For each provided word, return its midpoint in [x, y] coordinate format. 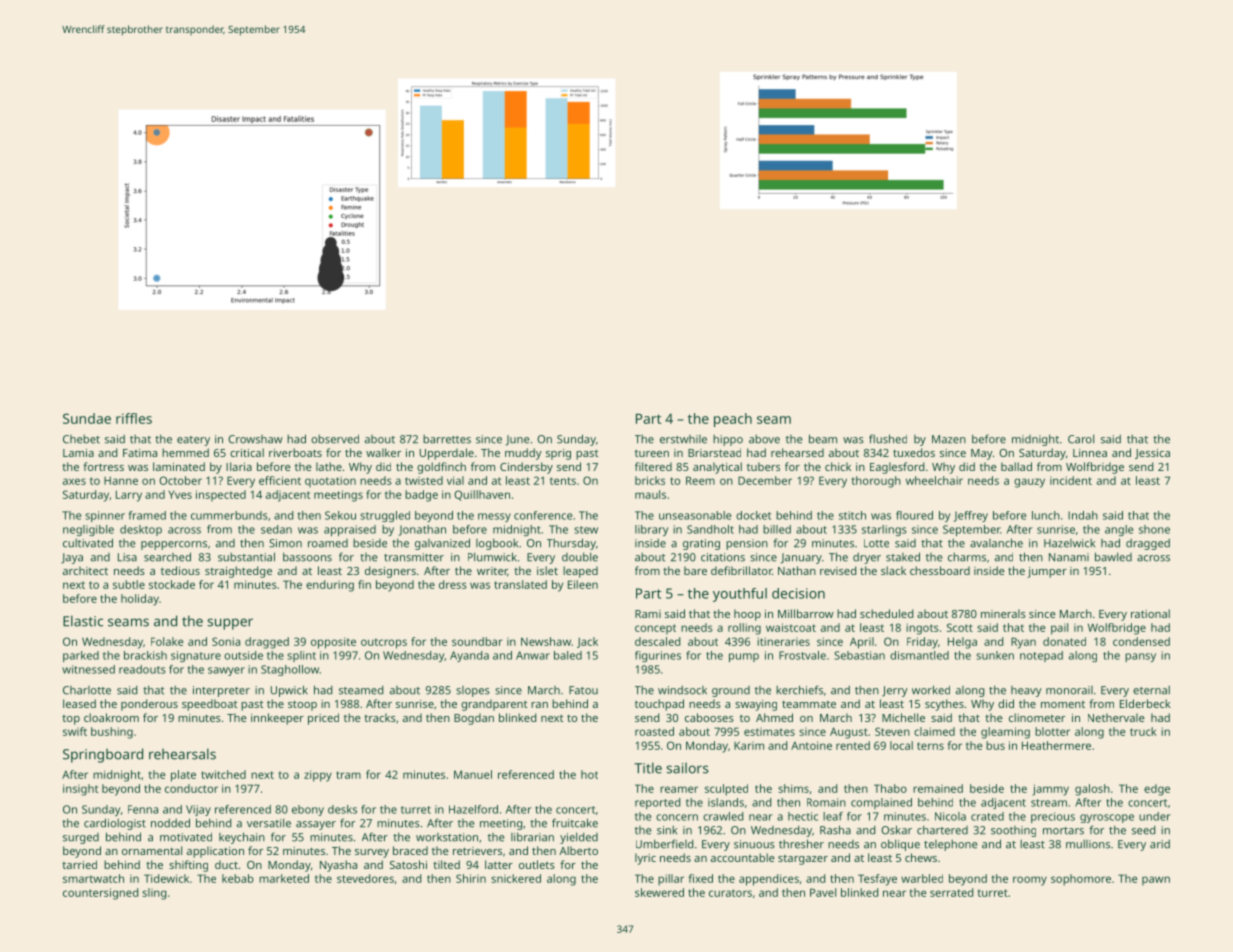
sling [154, 894]
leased [79, 703]
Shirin [471, 878]
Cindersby [526, 468]
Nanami [1069, 557]
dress [453, 584]
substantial [246, 557]
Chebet [81, 439]
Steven [892, 731]
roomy [1030, 881]
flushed [888, 439]
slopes [473, 691]
